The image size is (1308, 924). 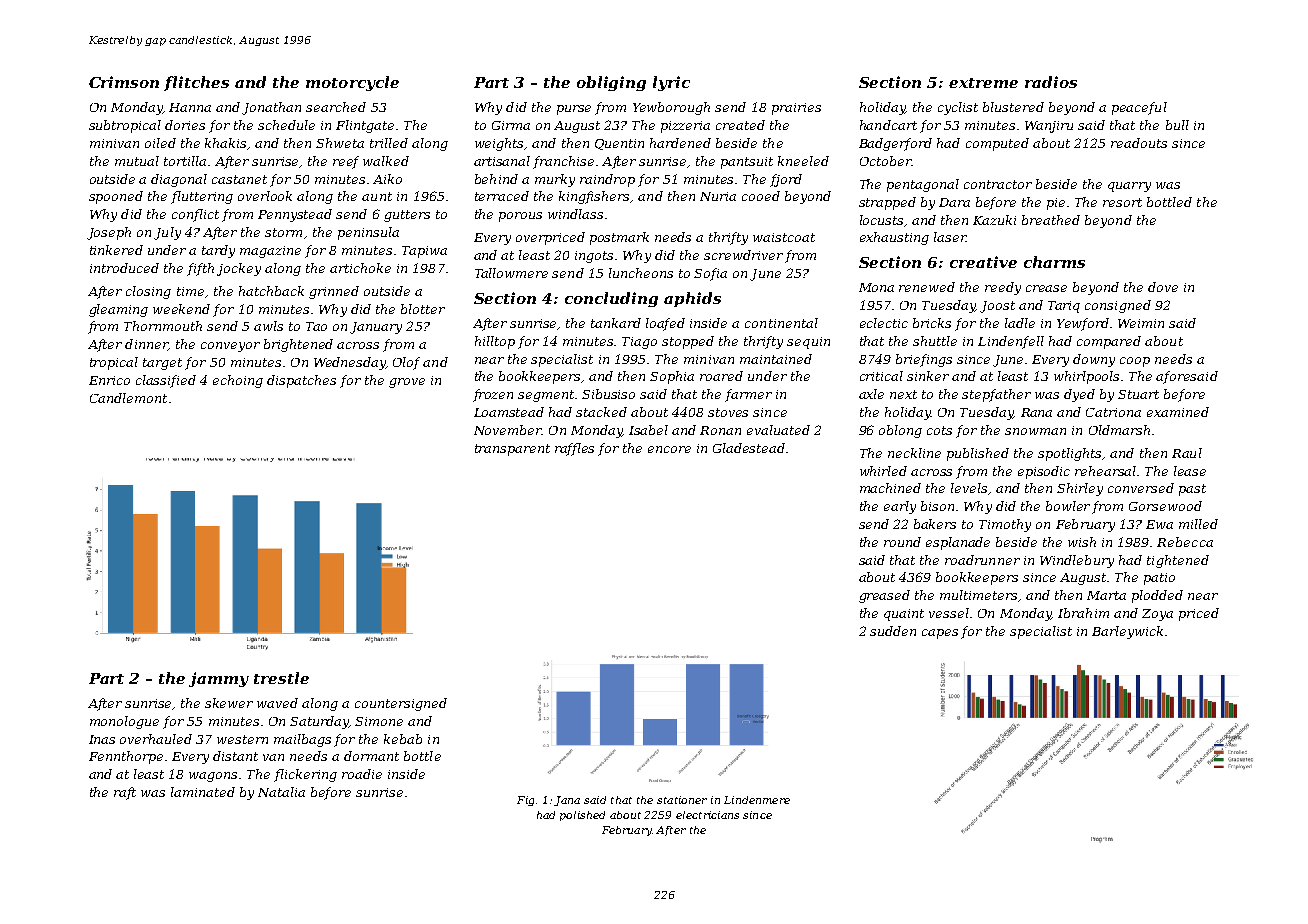 What do you see at coordinates (982, 560) in the page?
I see `roadrunner` at bounding box center [982, 560].
